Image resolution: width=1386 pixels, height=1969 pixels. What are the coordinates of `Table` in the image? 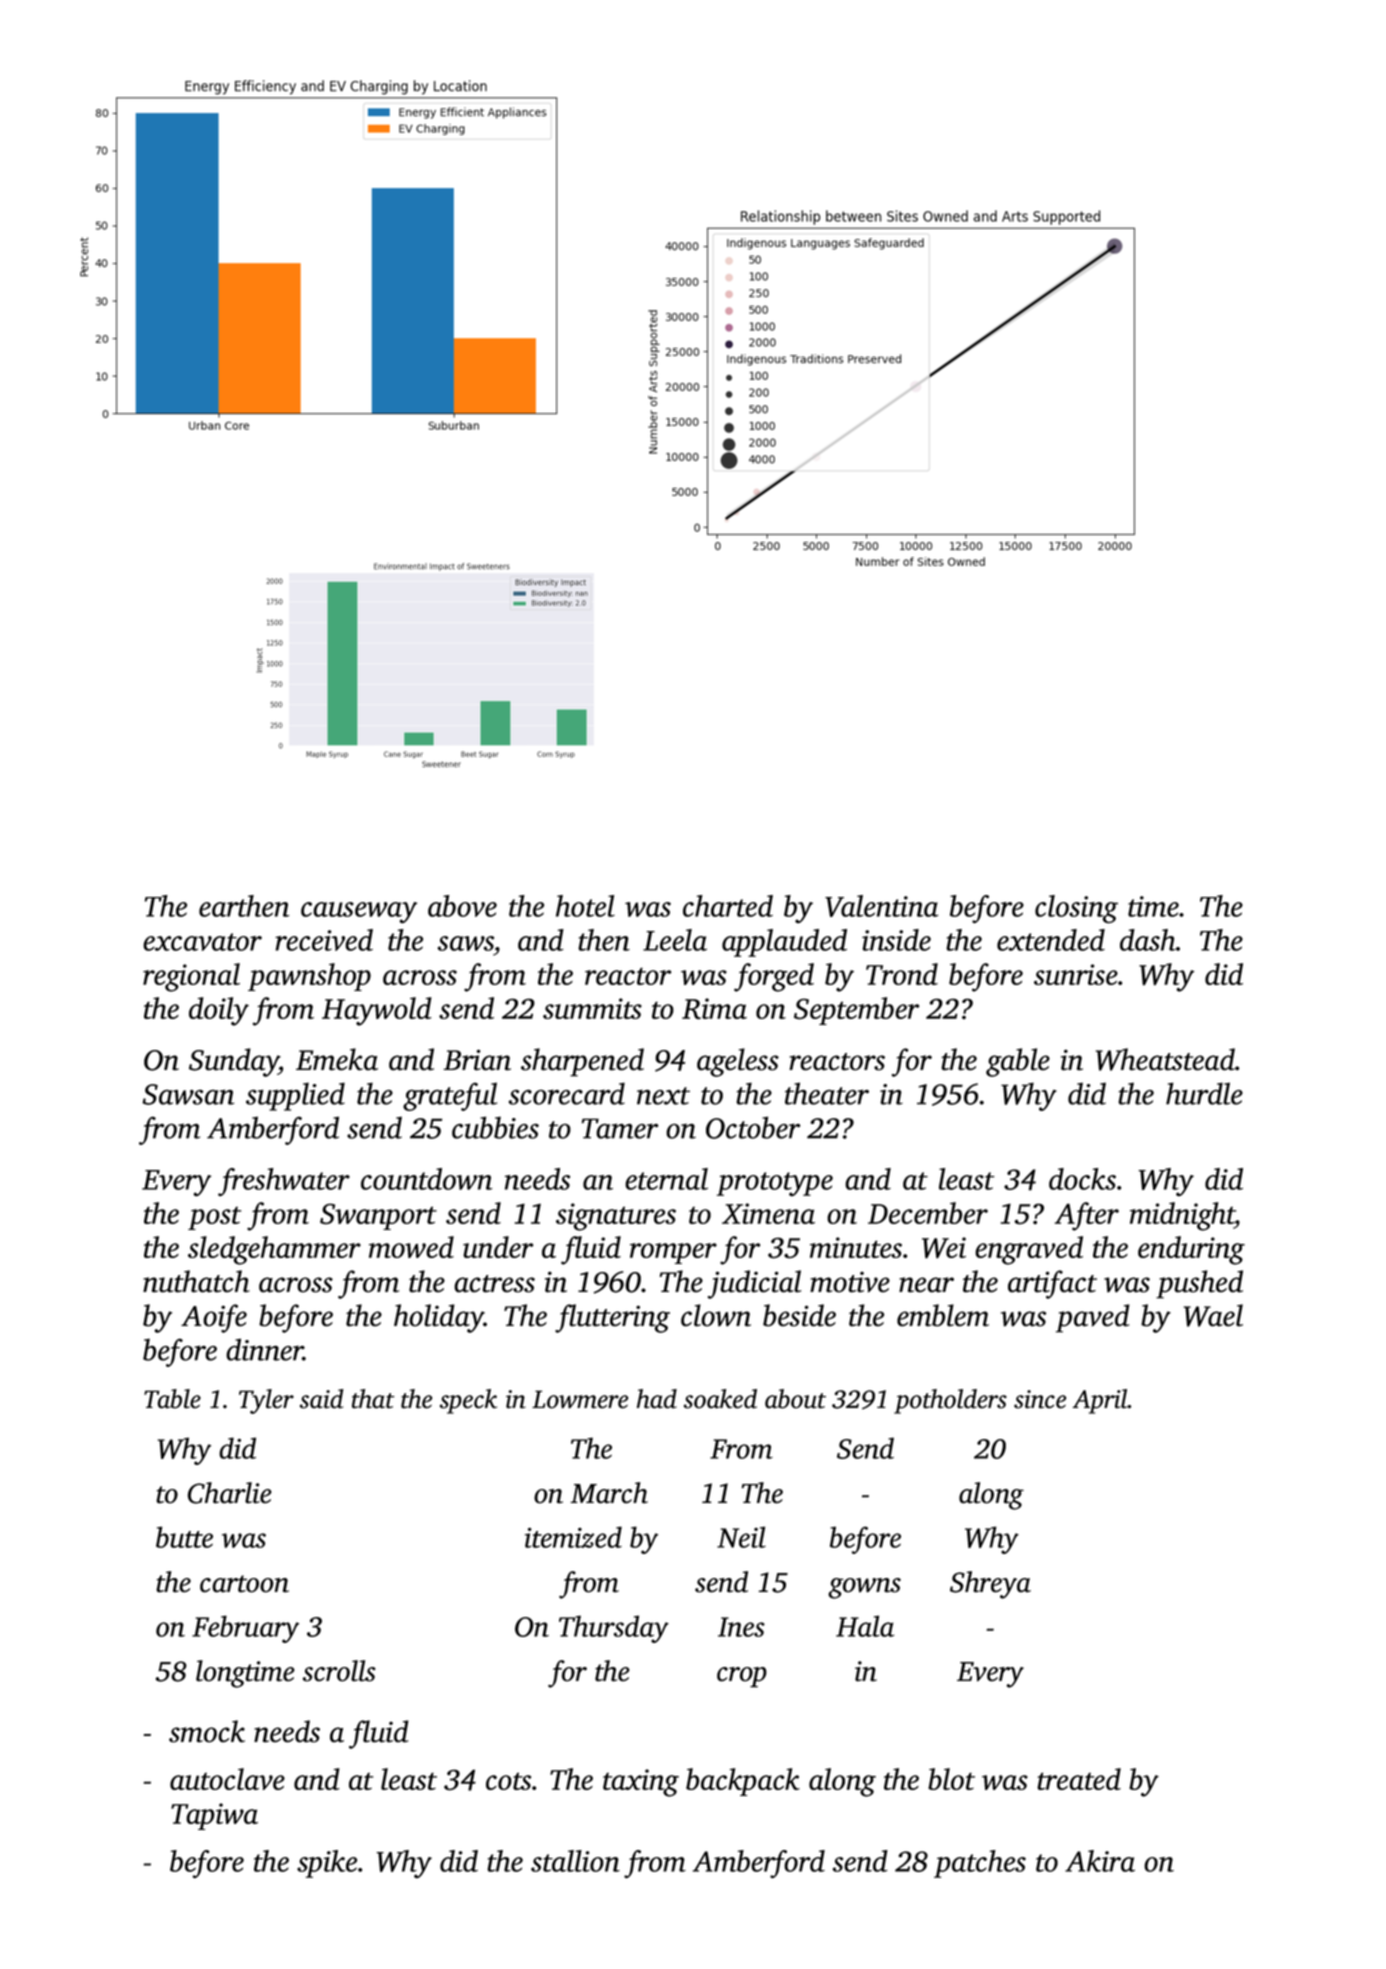 It's located at (172, 1399).
